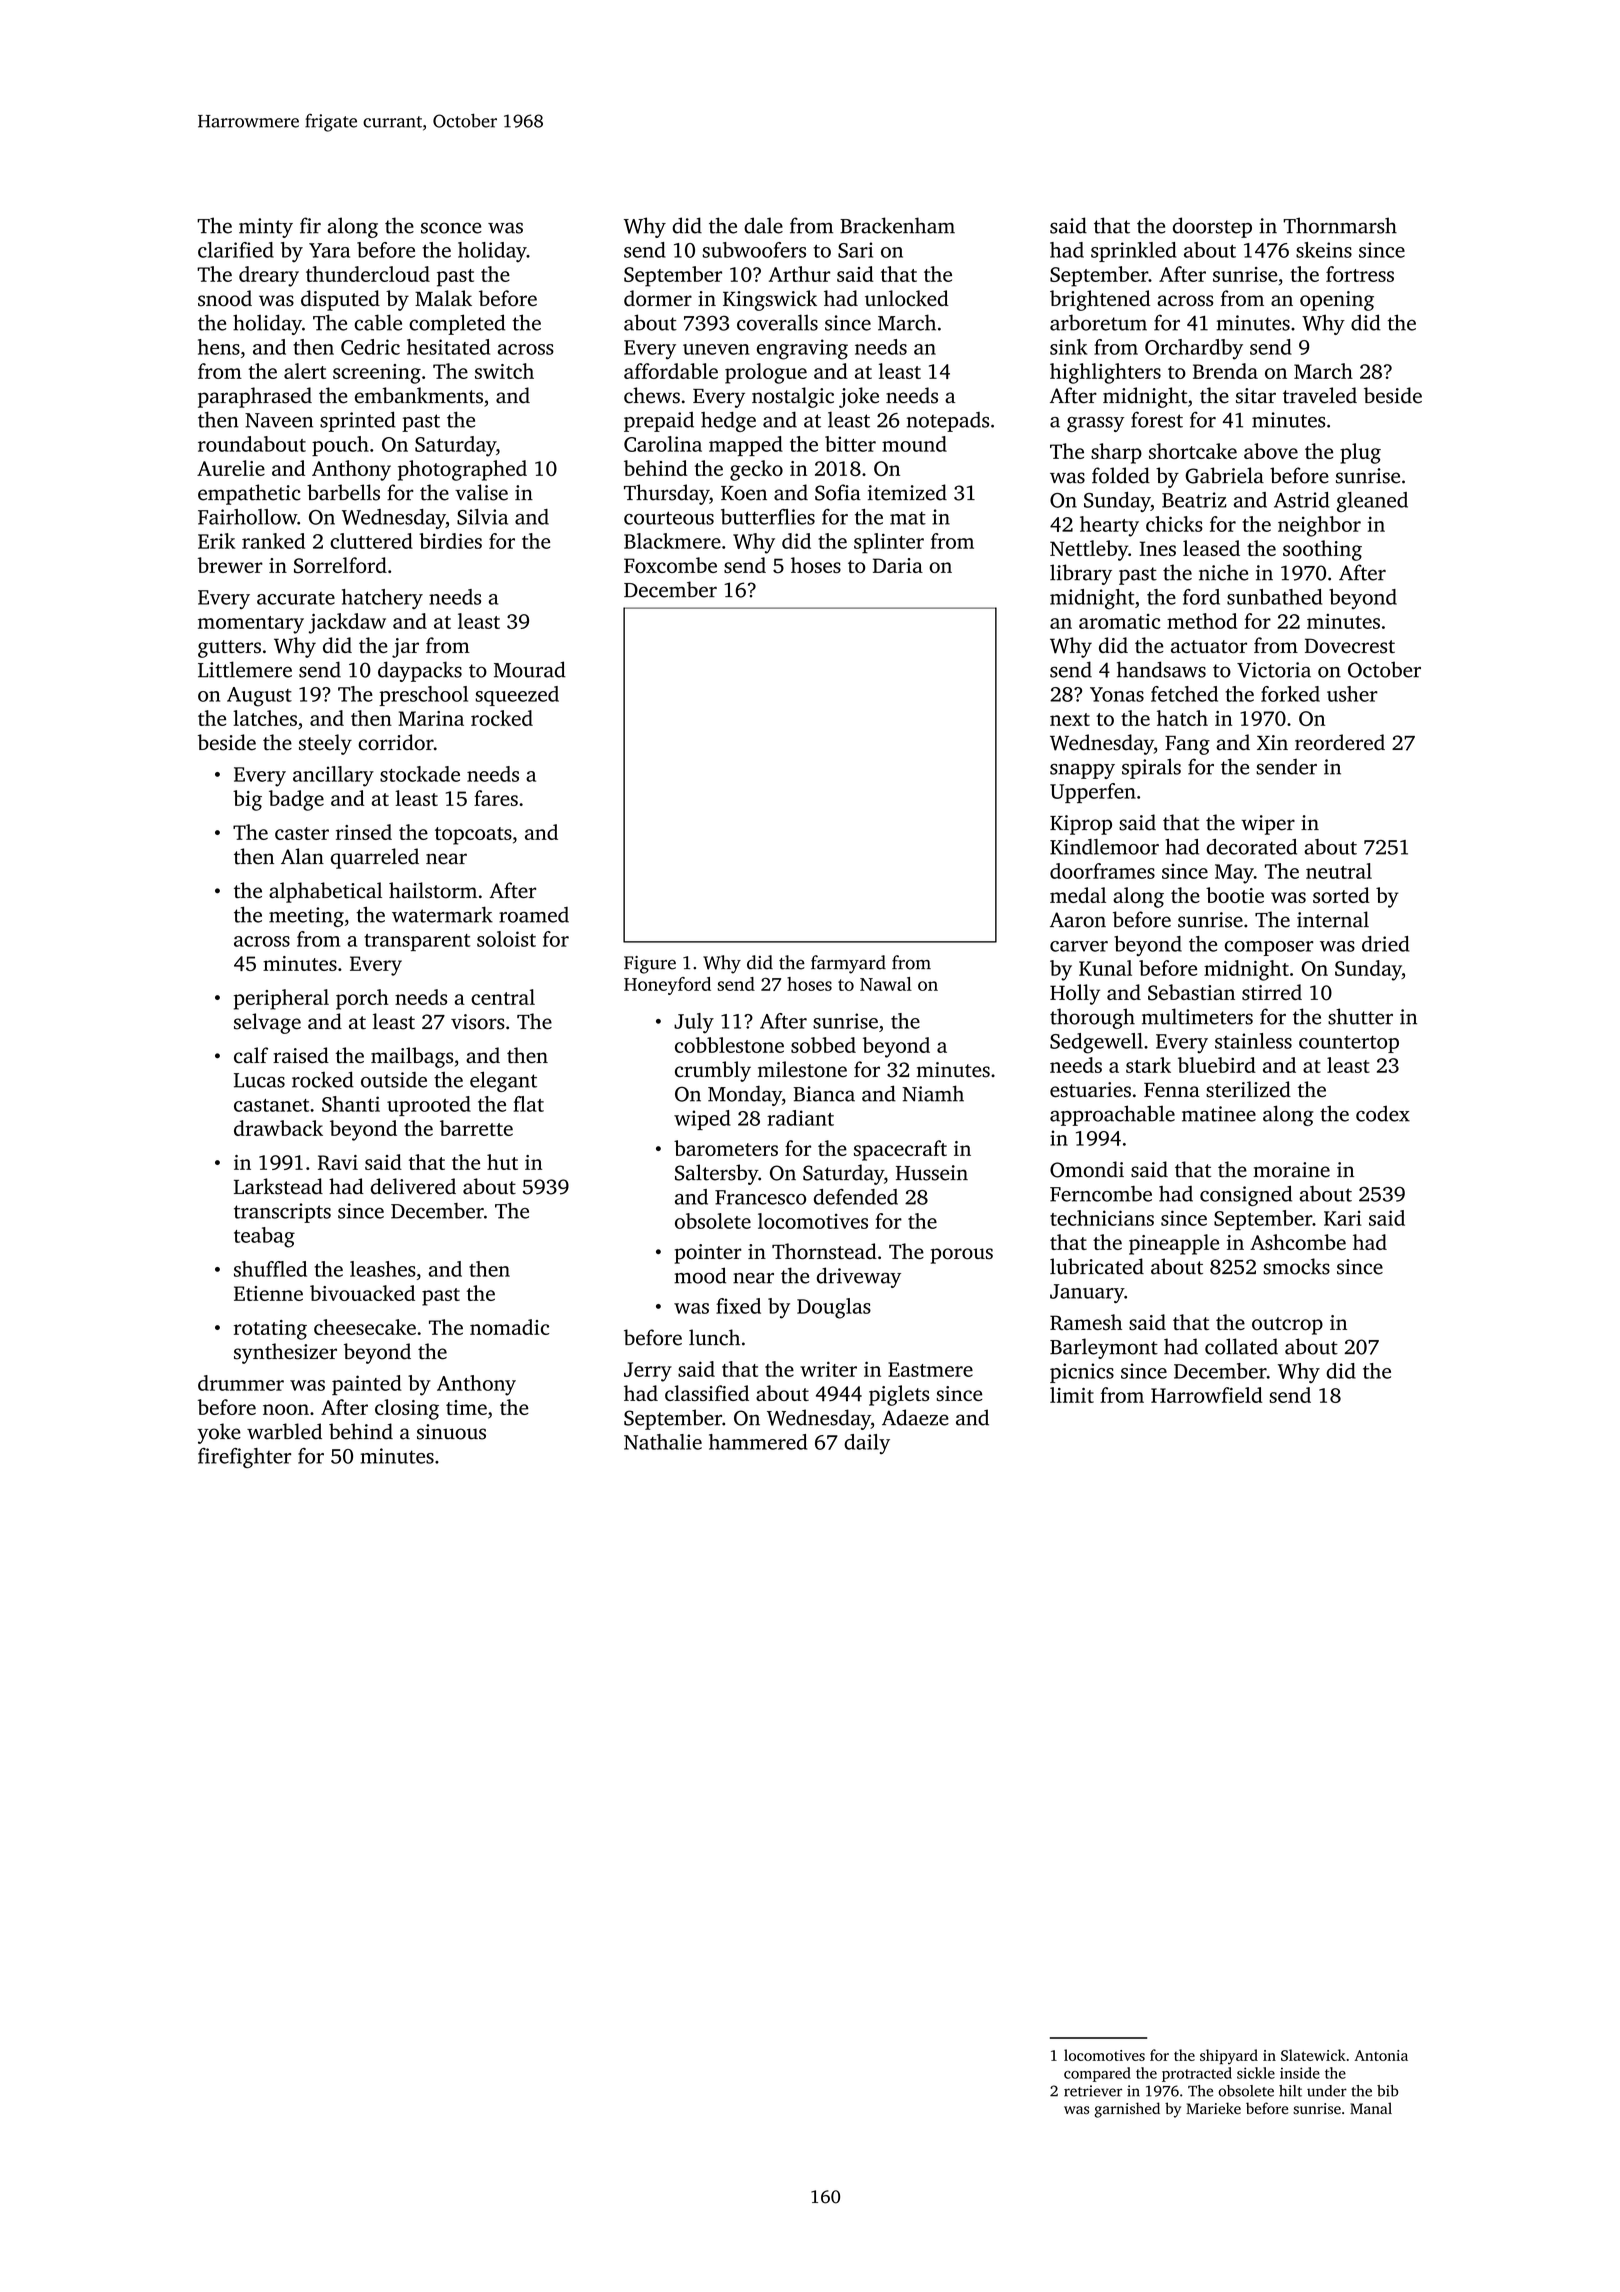  I want to click on compared, so click(1097, 2074).
